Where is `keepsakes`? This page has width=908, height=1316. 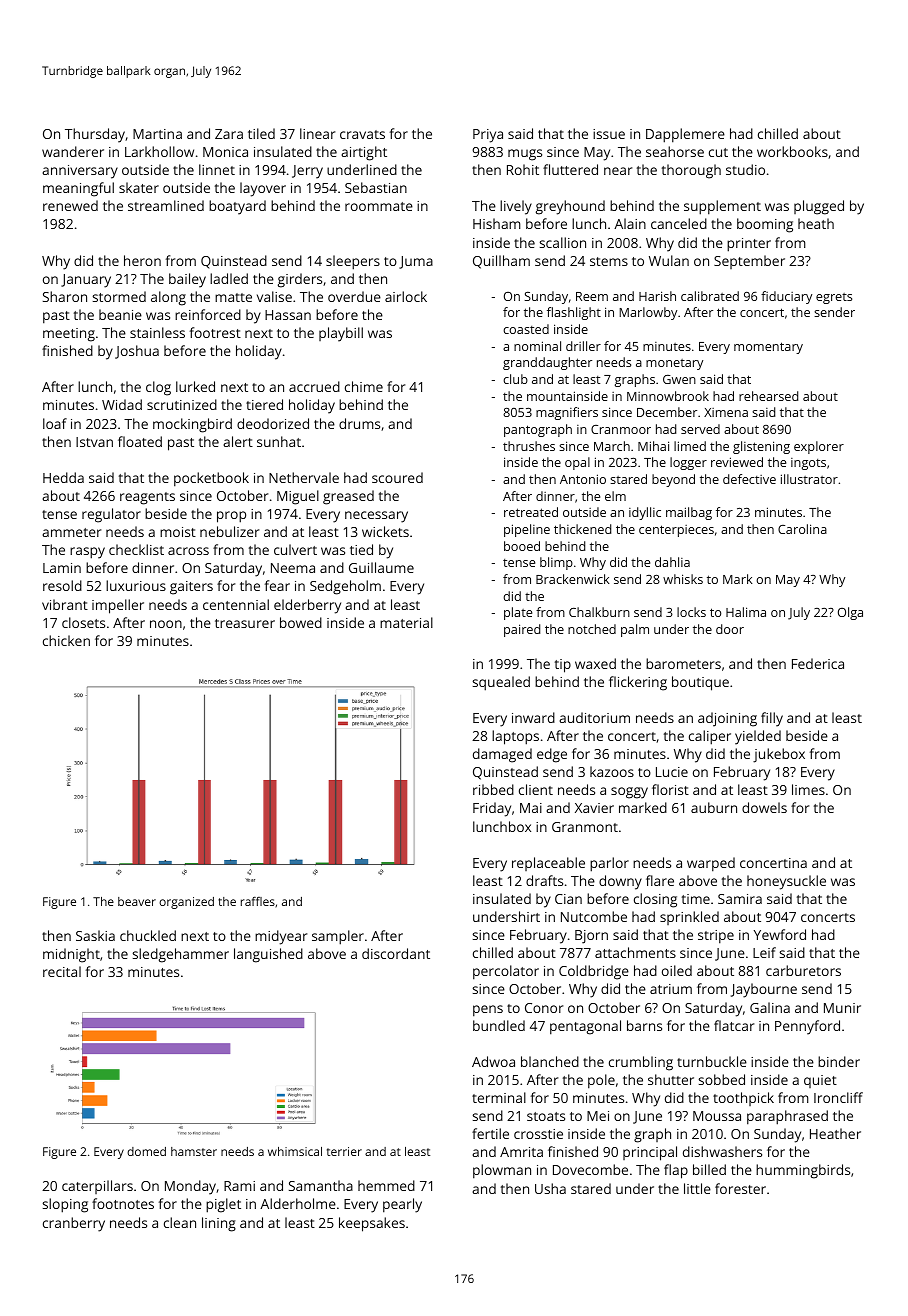
keepsakes is located at coordinates (372, 1224).
